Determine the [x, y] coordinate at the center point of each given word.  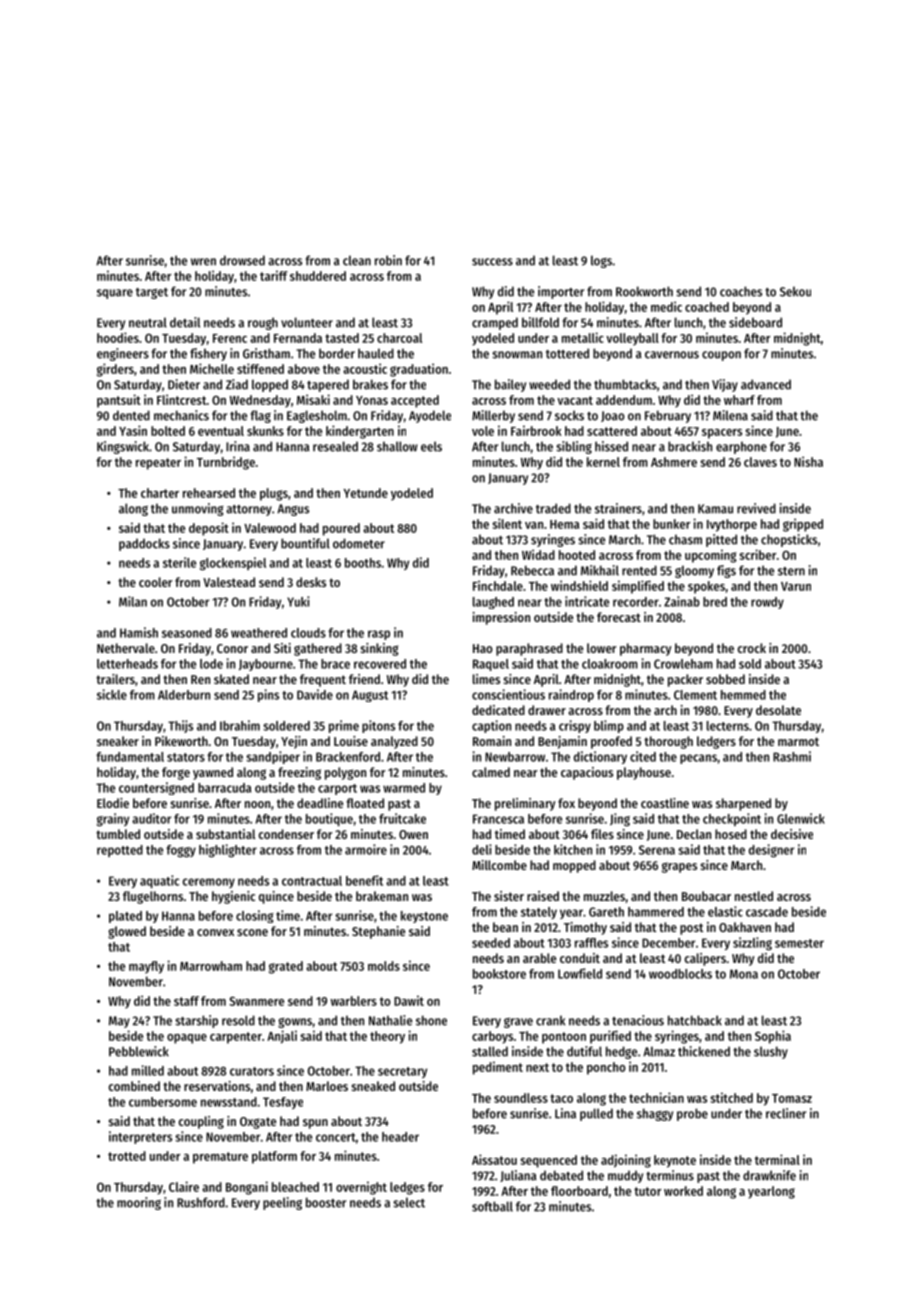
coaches [741, 291]
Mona [744, 974]
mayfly [146, 967]
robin [388, 260]
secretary [402, 1072]
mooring [139, 1203]
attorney [249, 510]
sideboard [755, 322]
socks [569, 415]
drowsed [242, 260]
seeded [491, 943]
